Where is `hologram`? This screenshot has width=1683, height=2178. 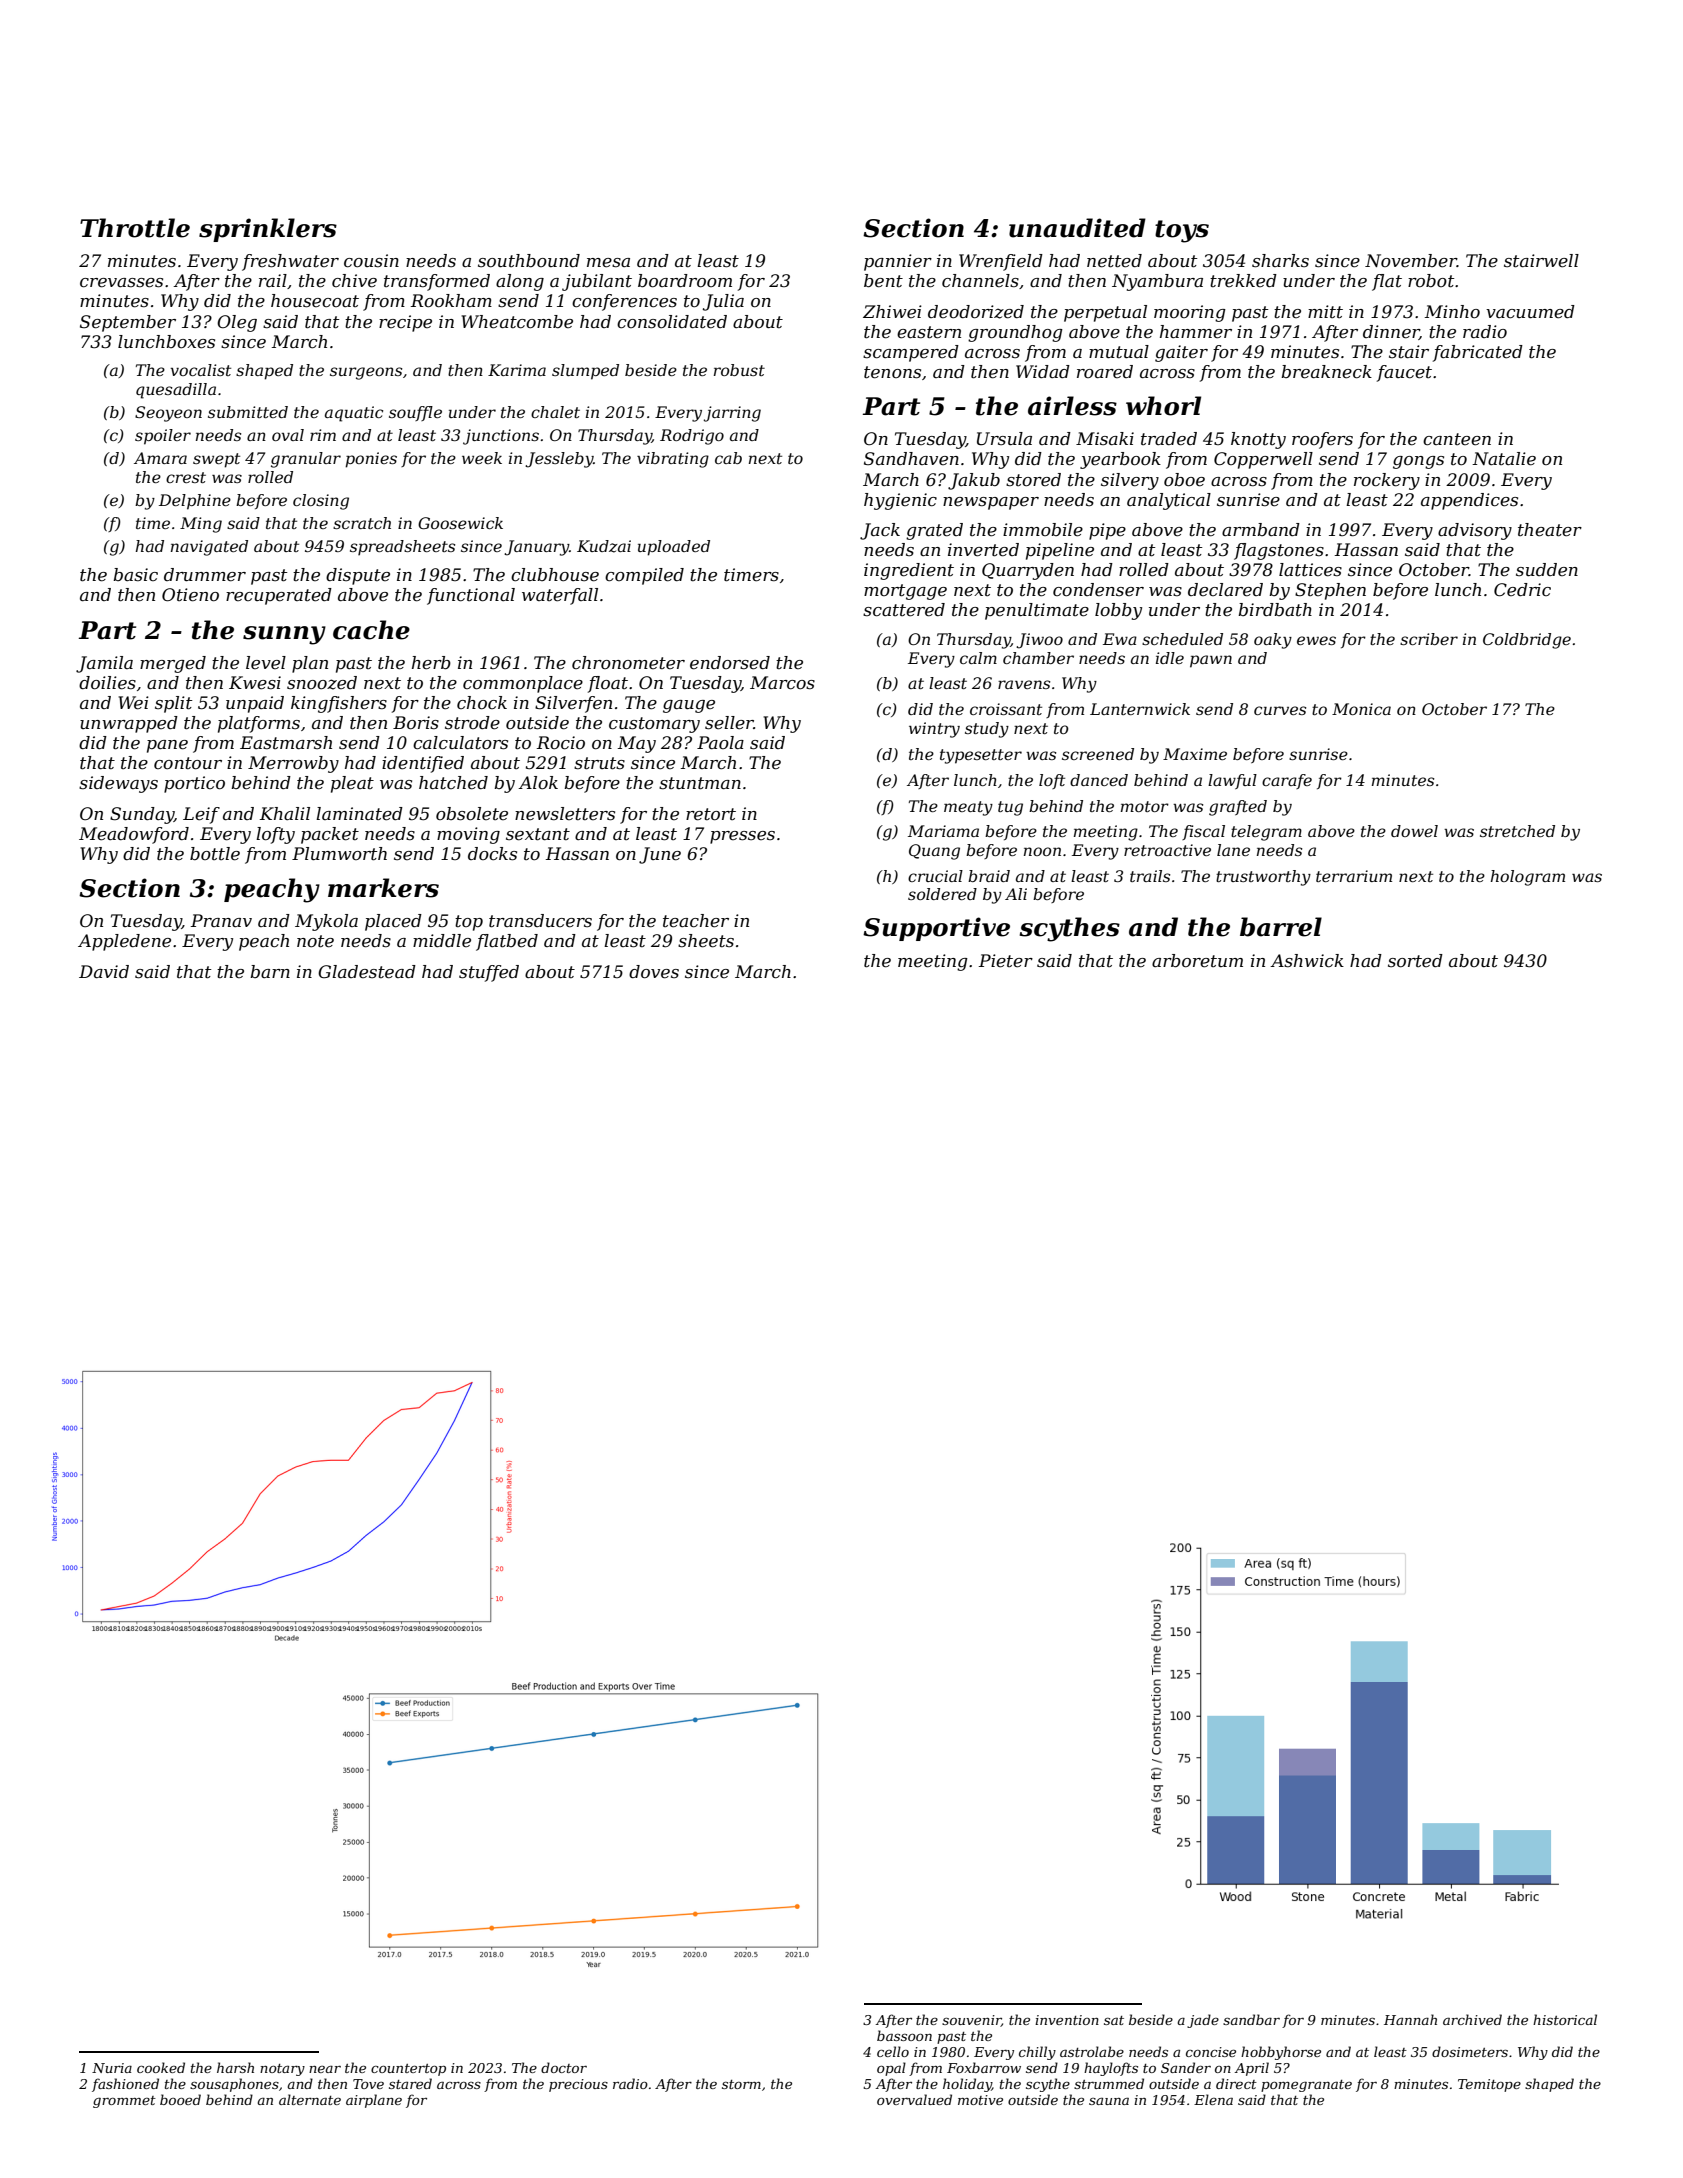
hologram is located at coordinates (1528, 878).
